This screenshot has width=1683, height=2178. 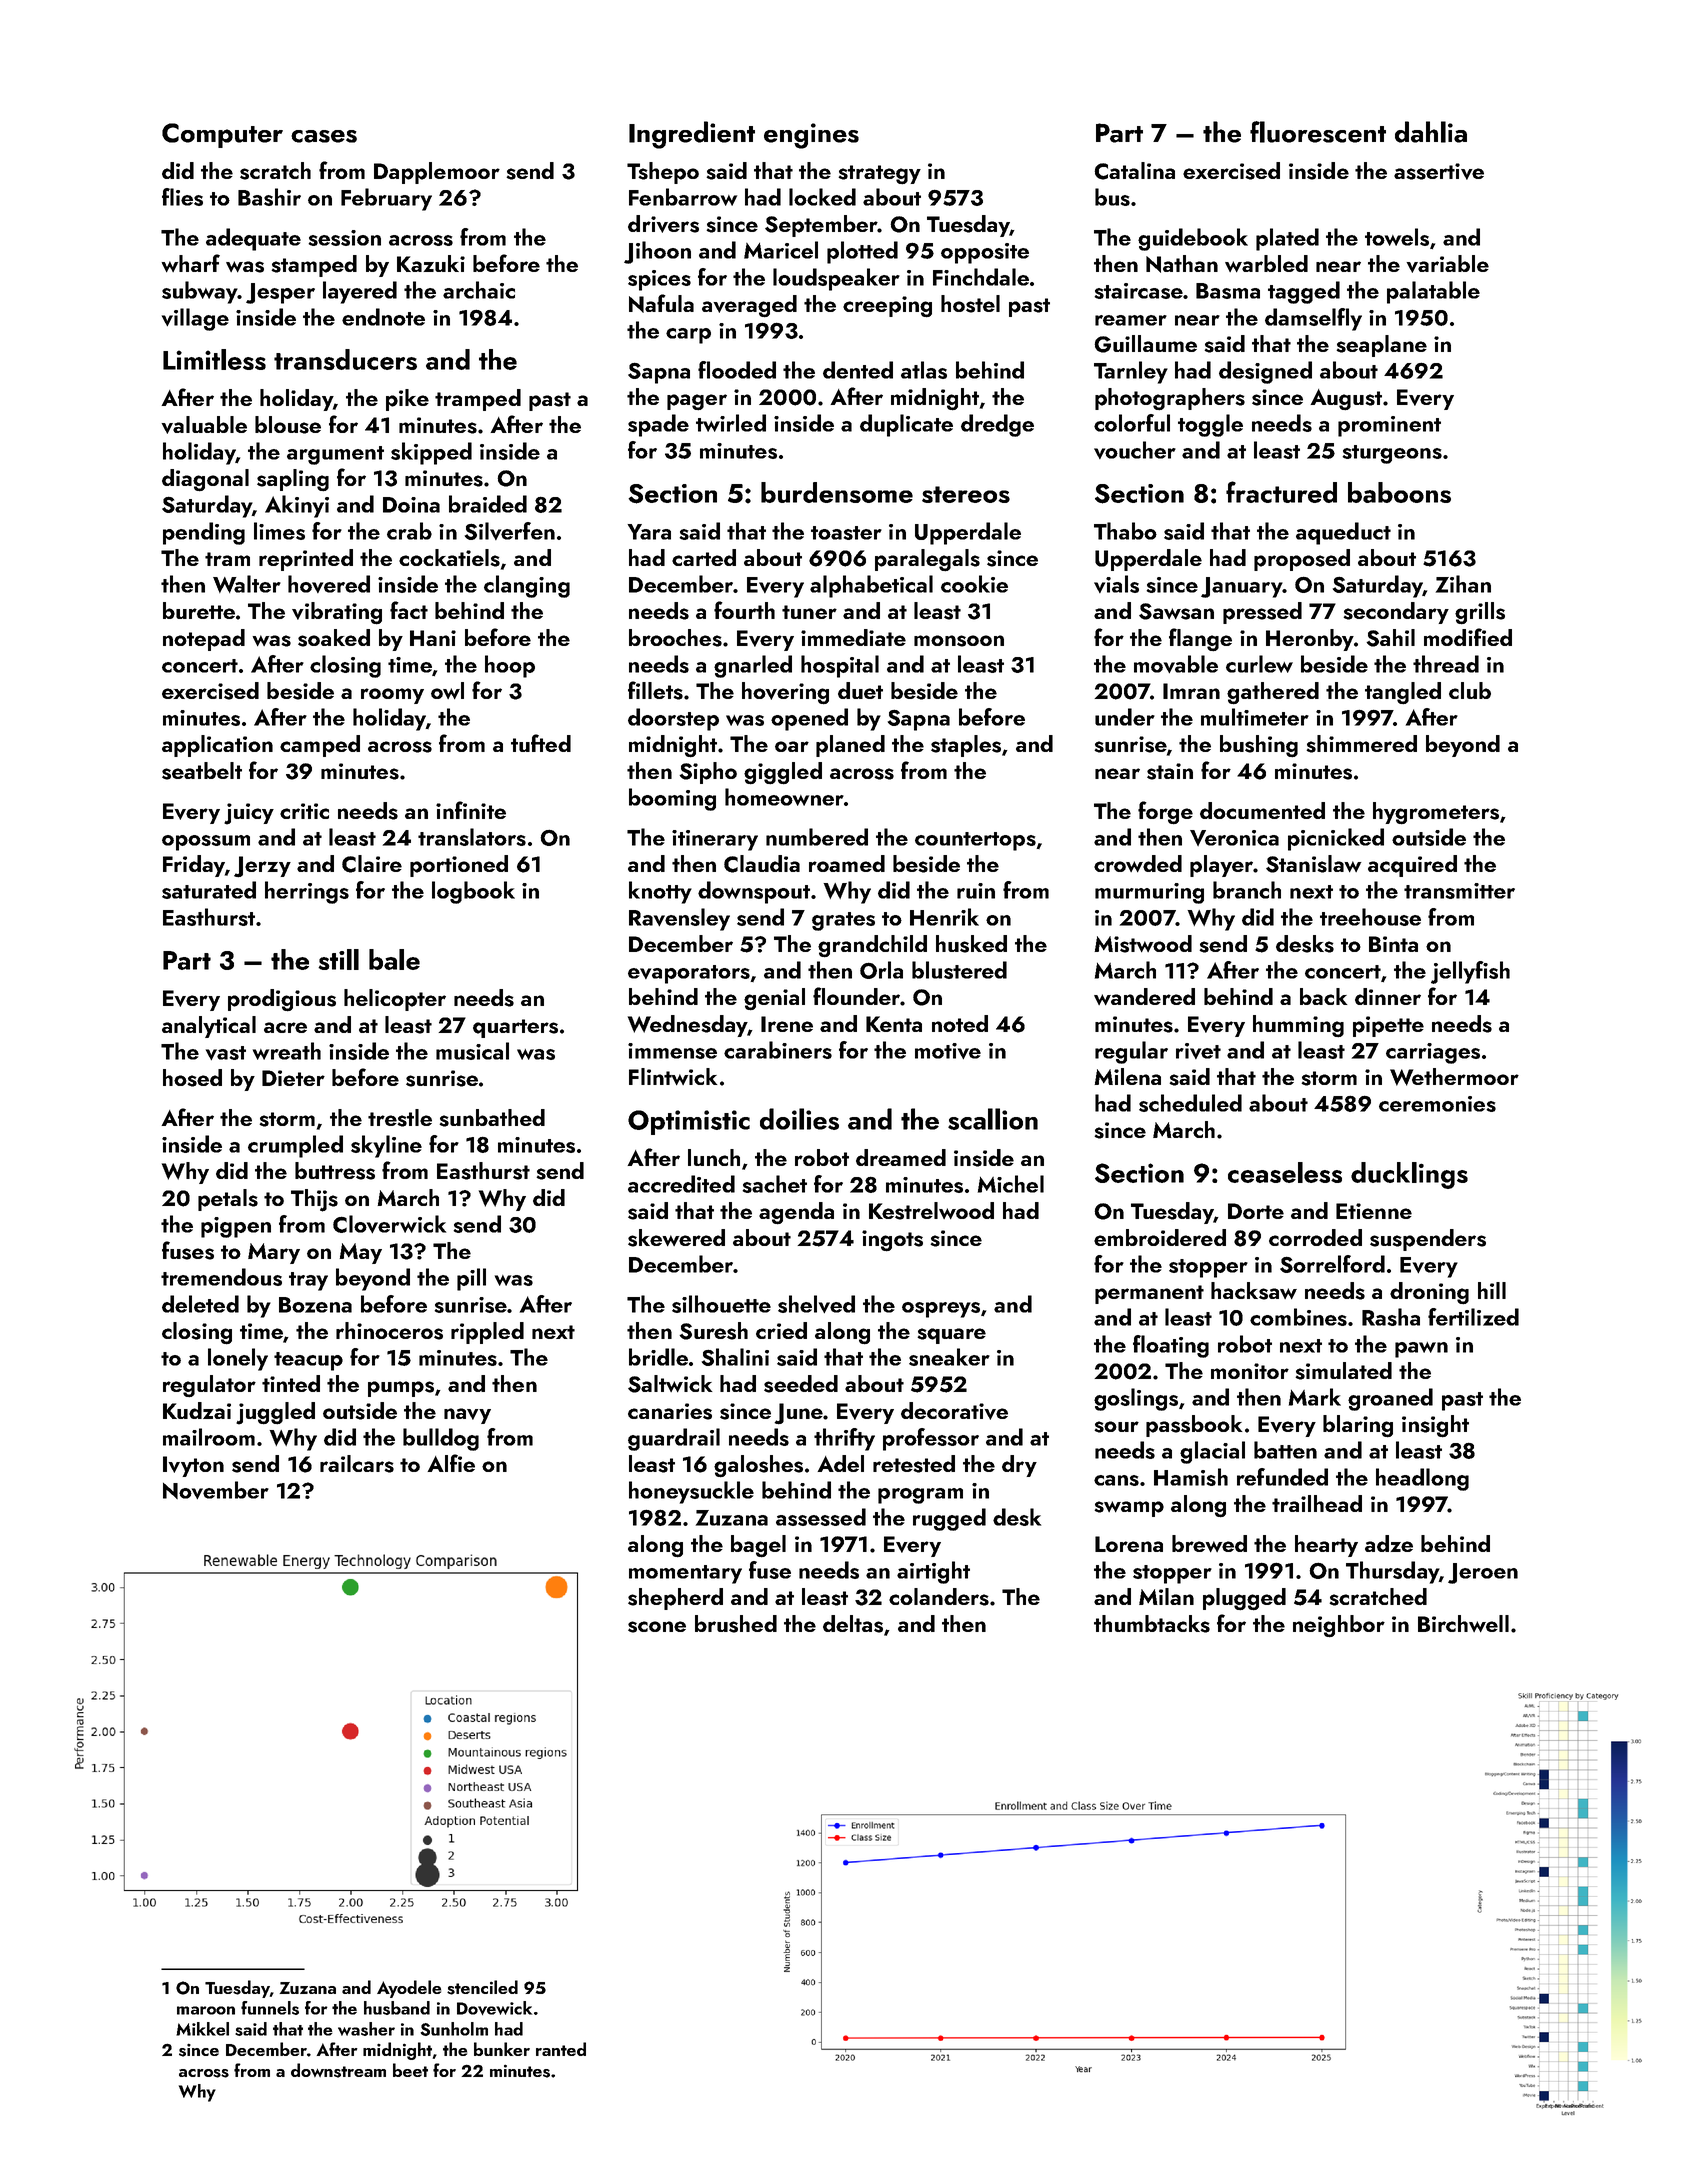 I want to click on Ayodele, so click(x=409, y=1989).
